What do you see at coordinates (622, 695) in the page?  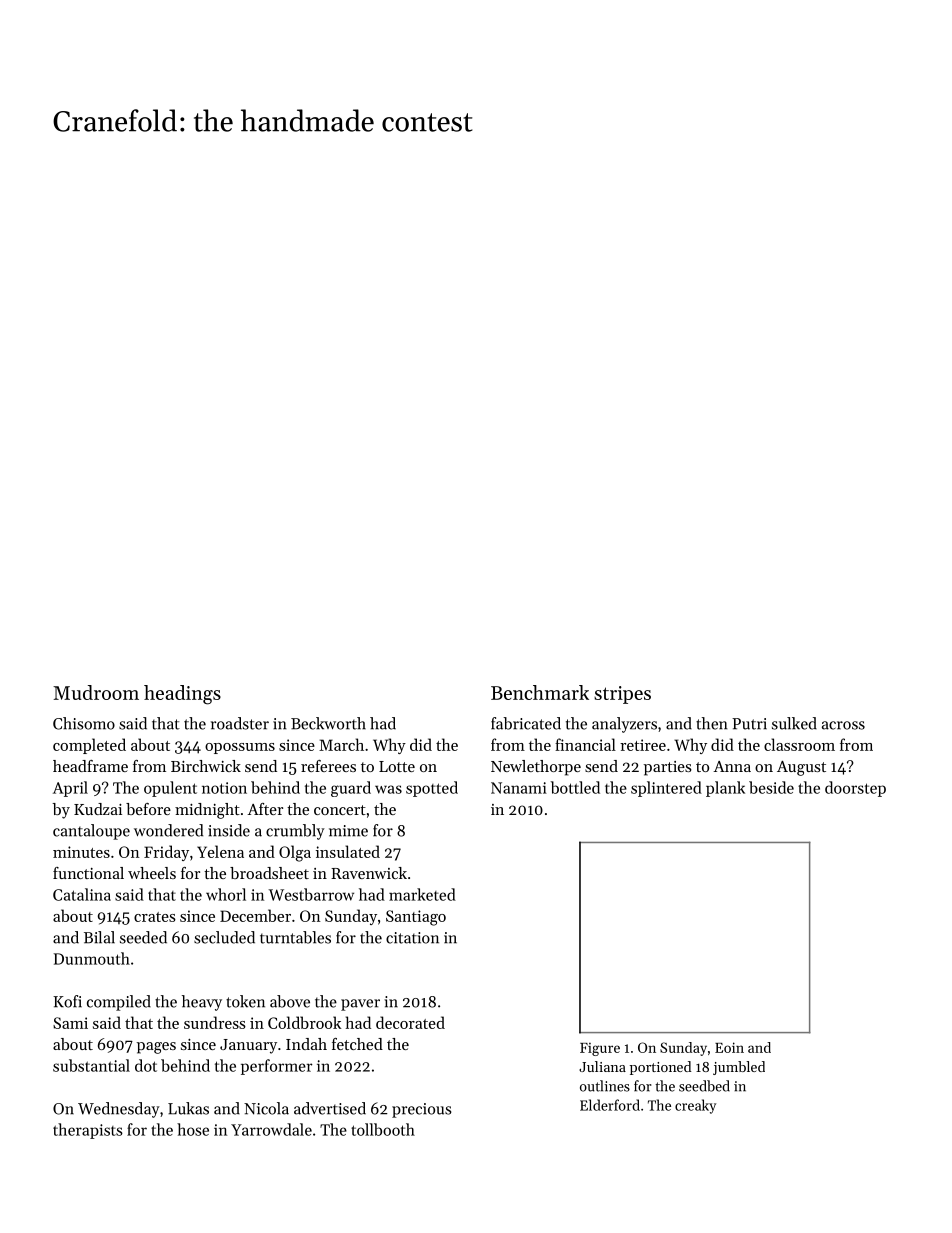 I see `stripes` at bounding box center [622, 695].
